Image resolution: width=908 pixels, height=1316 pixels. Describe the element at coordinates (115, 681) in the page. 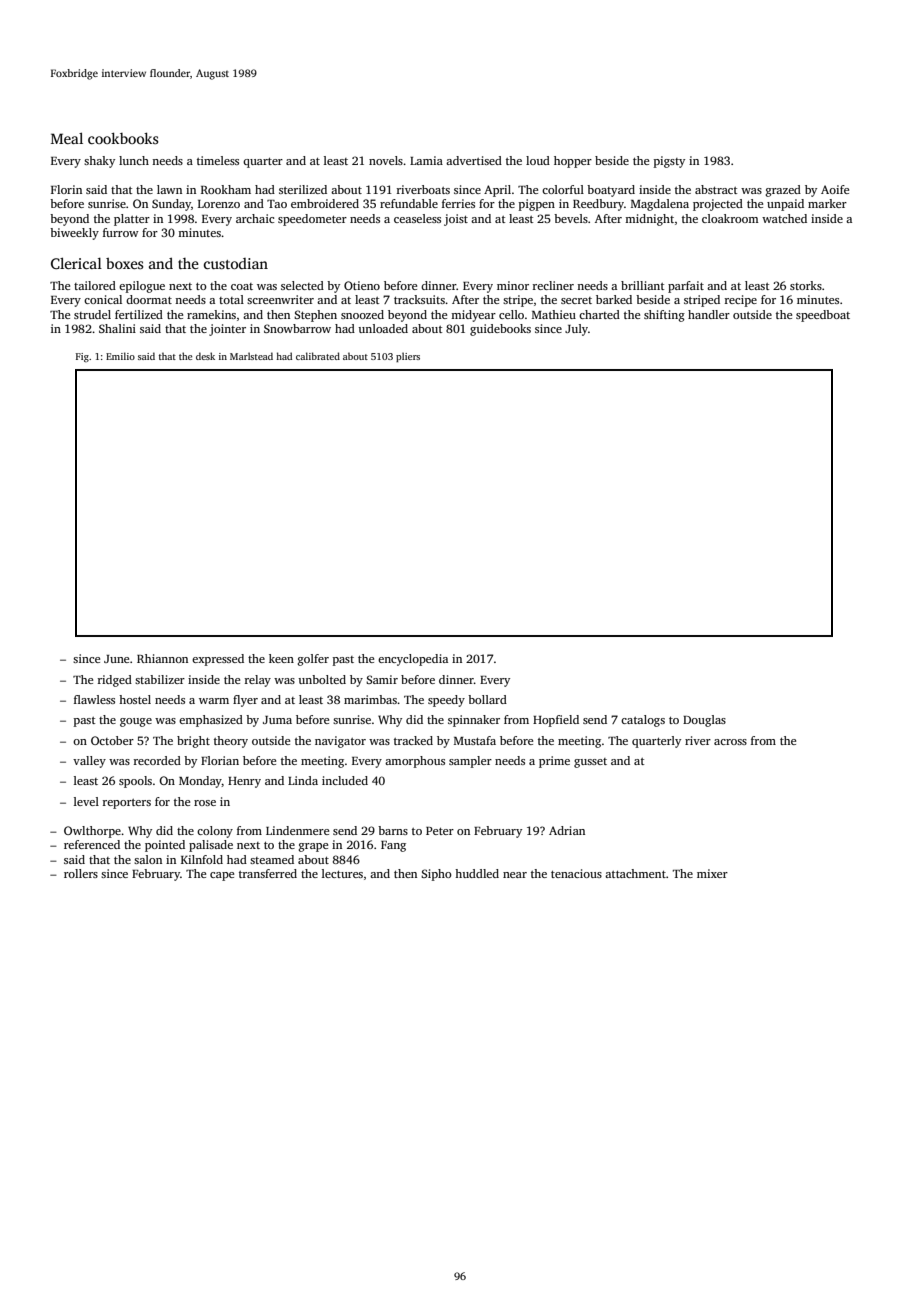

I see `ridged` at that location.
